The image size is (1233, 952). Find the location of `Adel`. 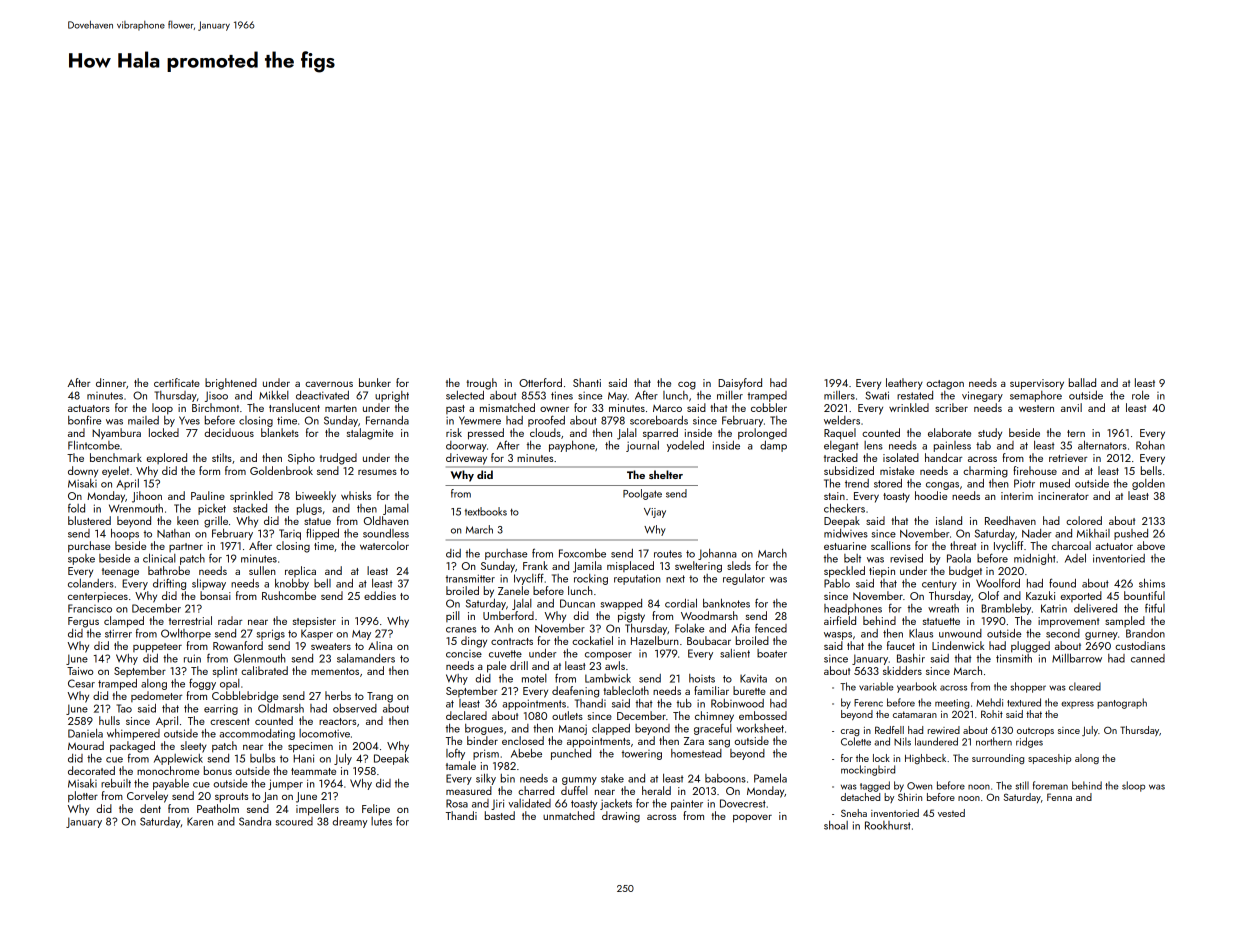

Adel is located at coordinates (1075, 558).
